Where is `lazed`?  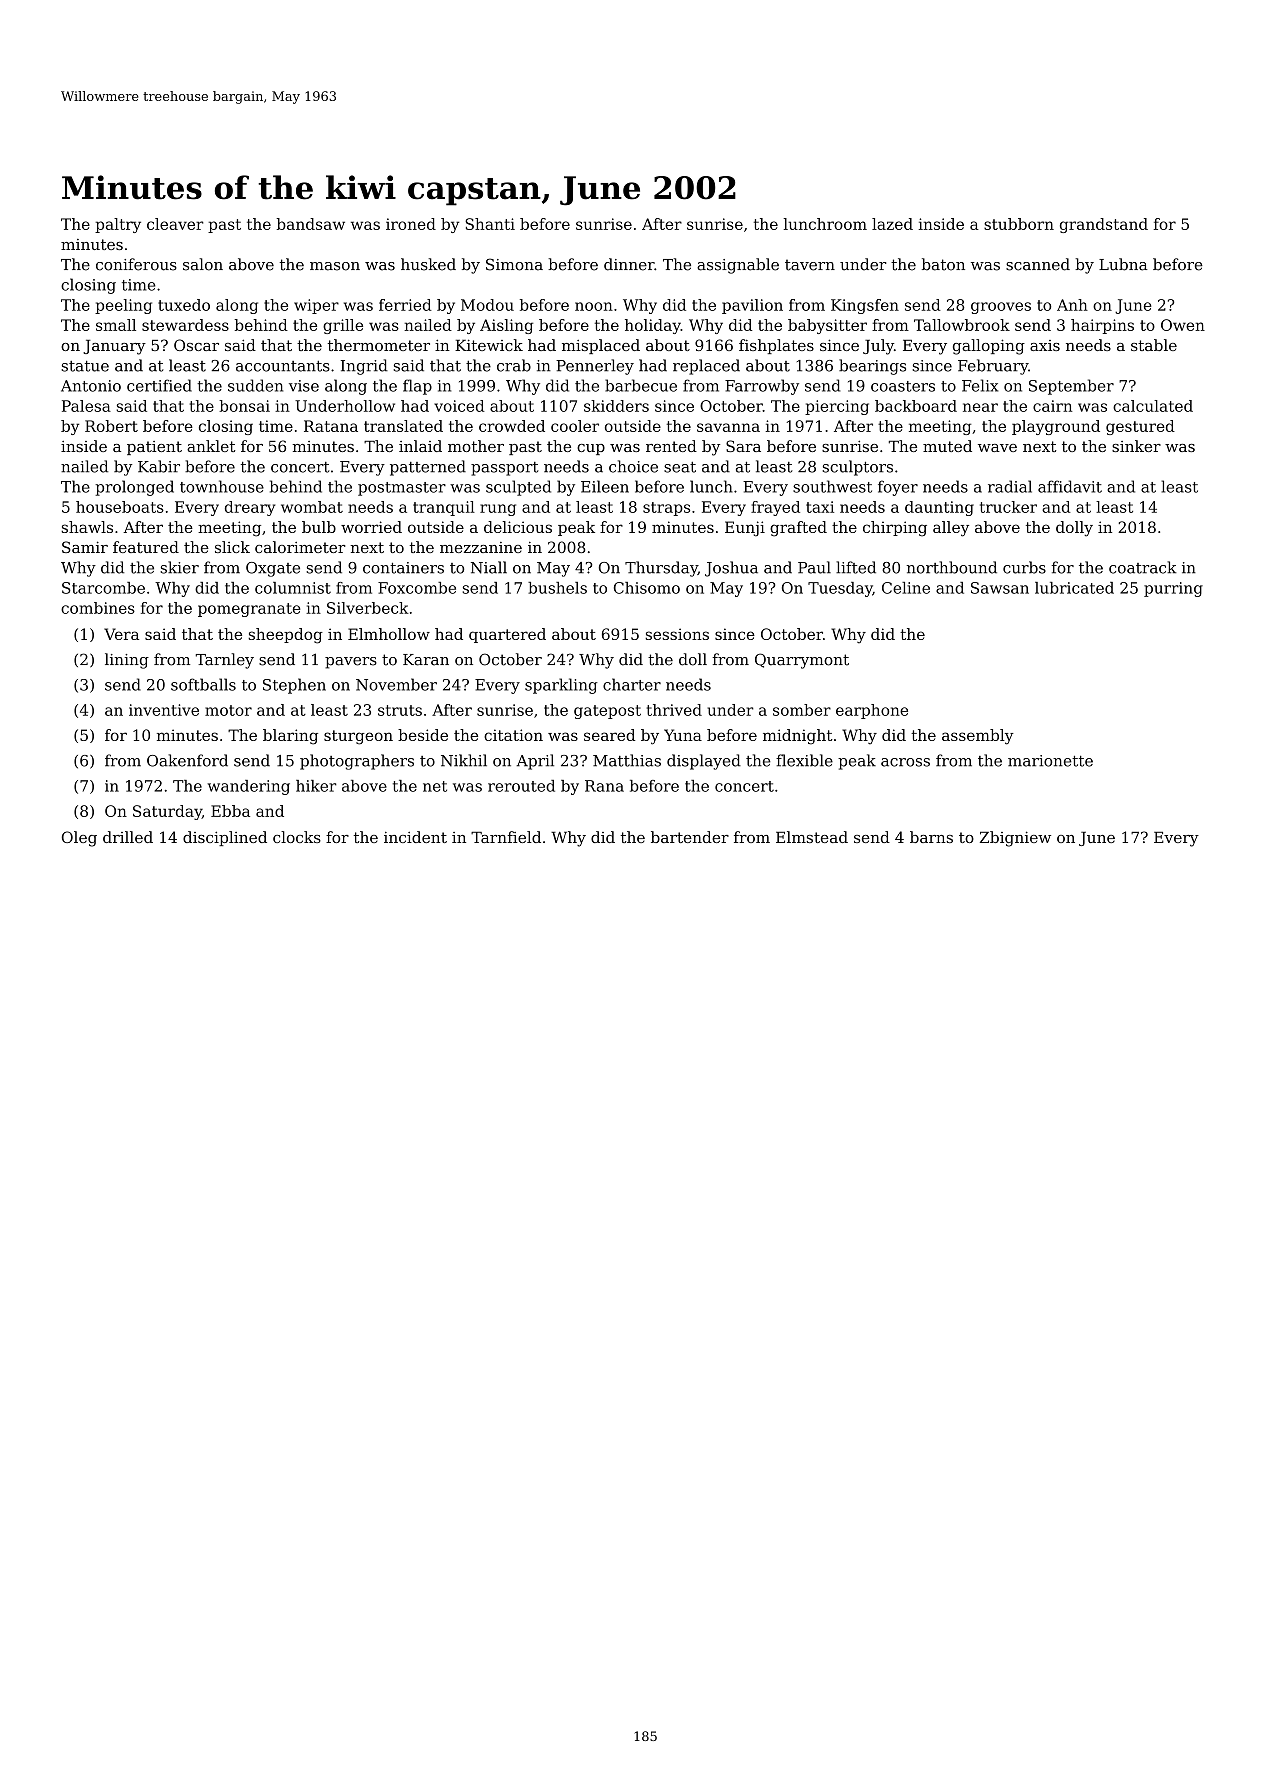 lazed is located at coordinates (892, 224).
